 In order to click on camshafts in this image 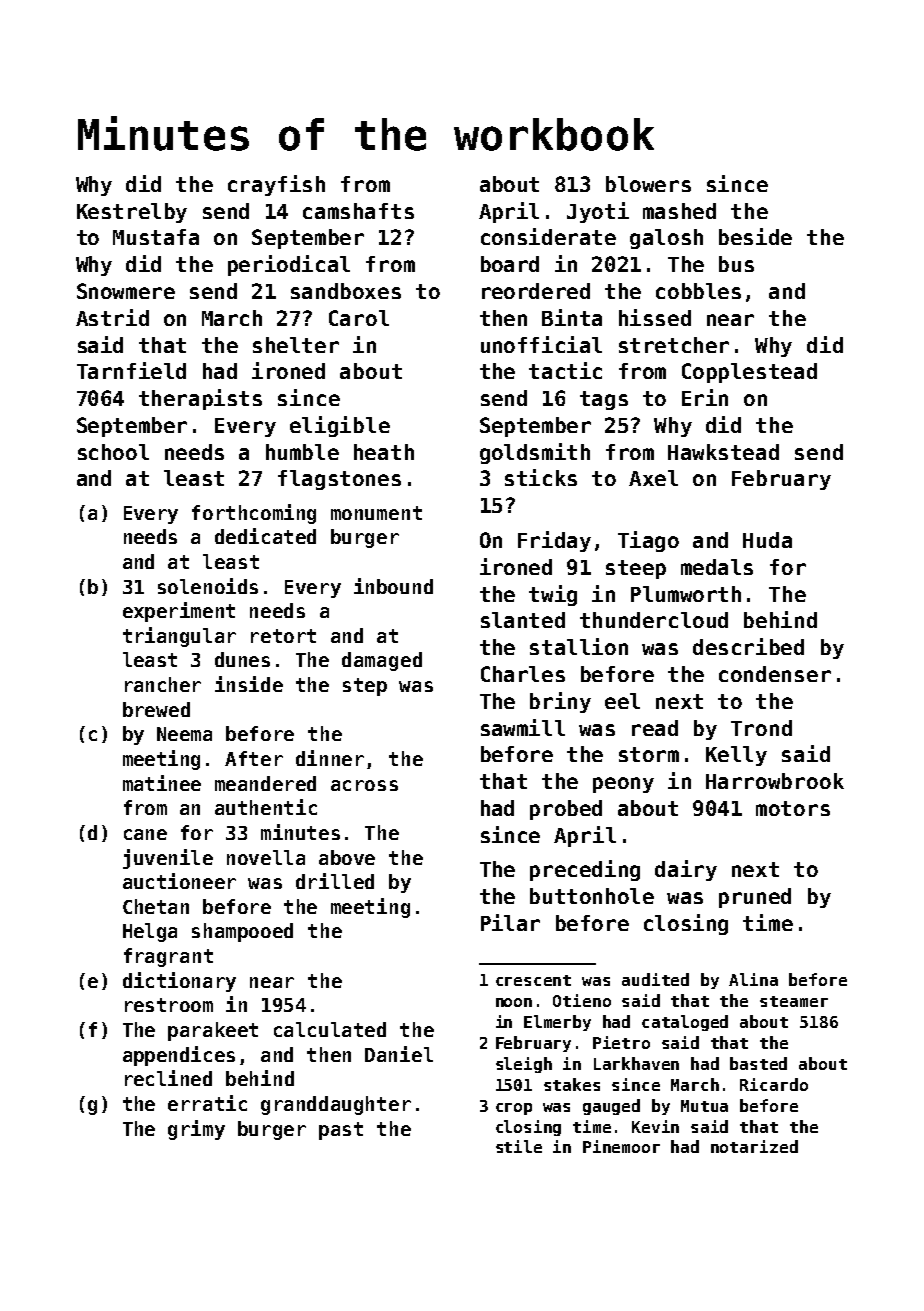, I will do `click(358, 211)`.
